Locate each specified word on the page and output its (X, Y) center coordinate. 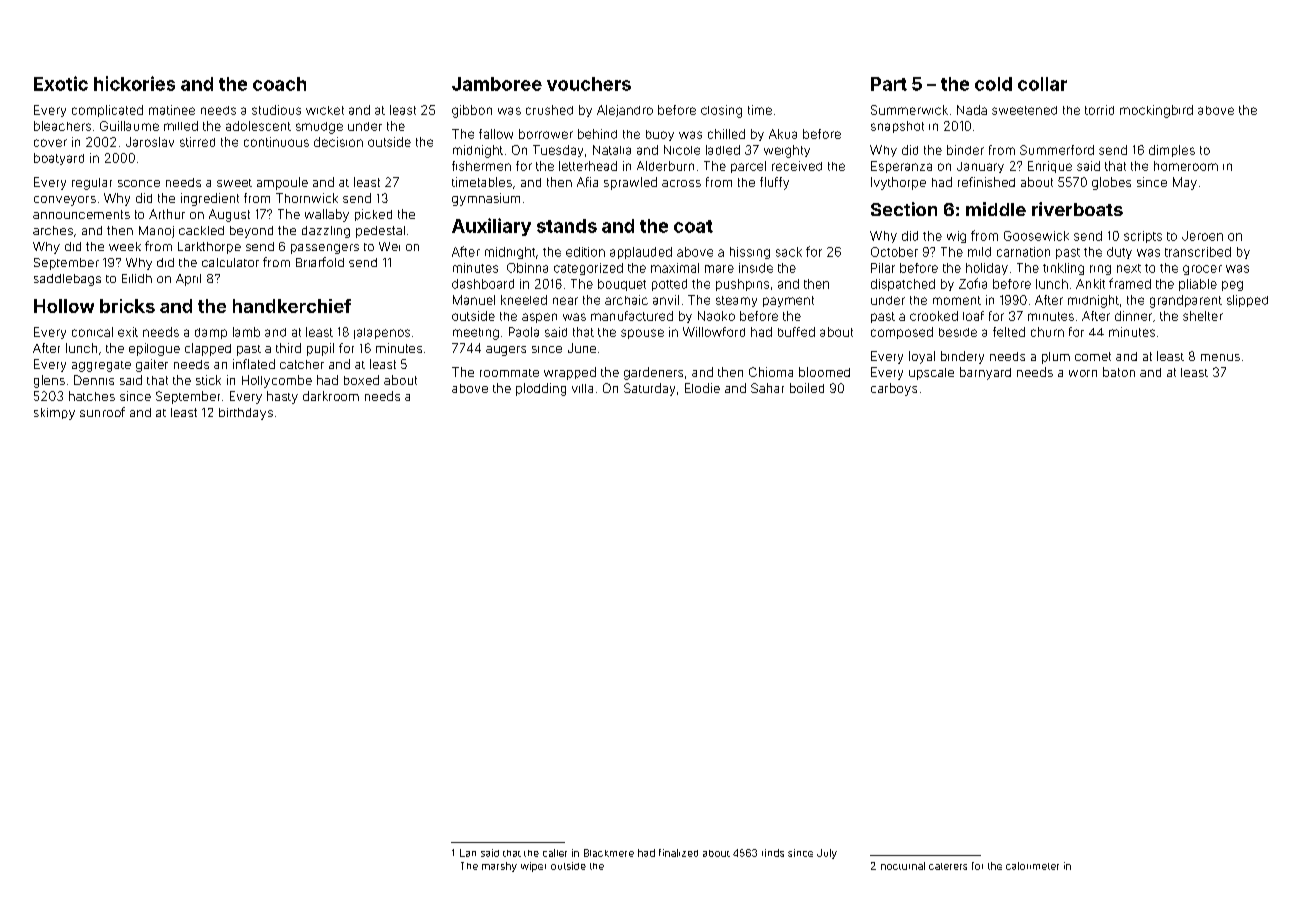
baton (1119, 372)
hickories (134, 83)
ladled (723, 150)
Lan (468, 853)
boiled (807, 388)
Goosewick (1036, 236)
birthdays (246, 414)
